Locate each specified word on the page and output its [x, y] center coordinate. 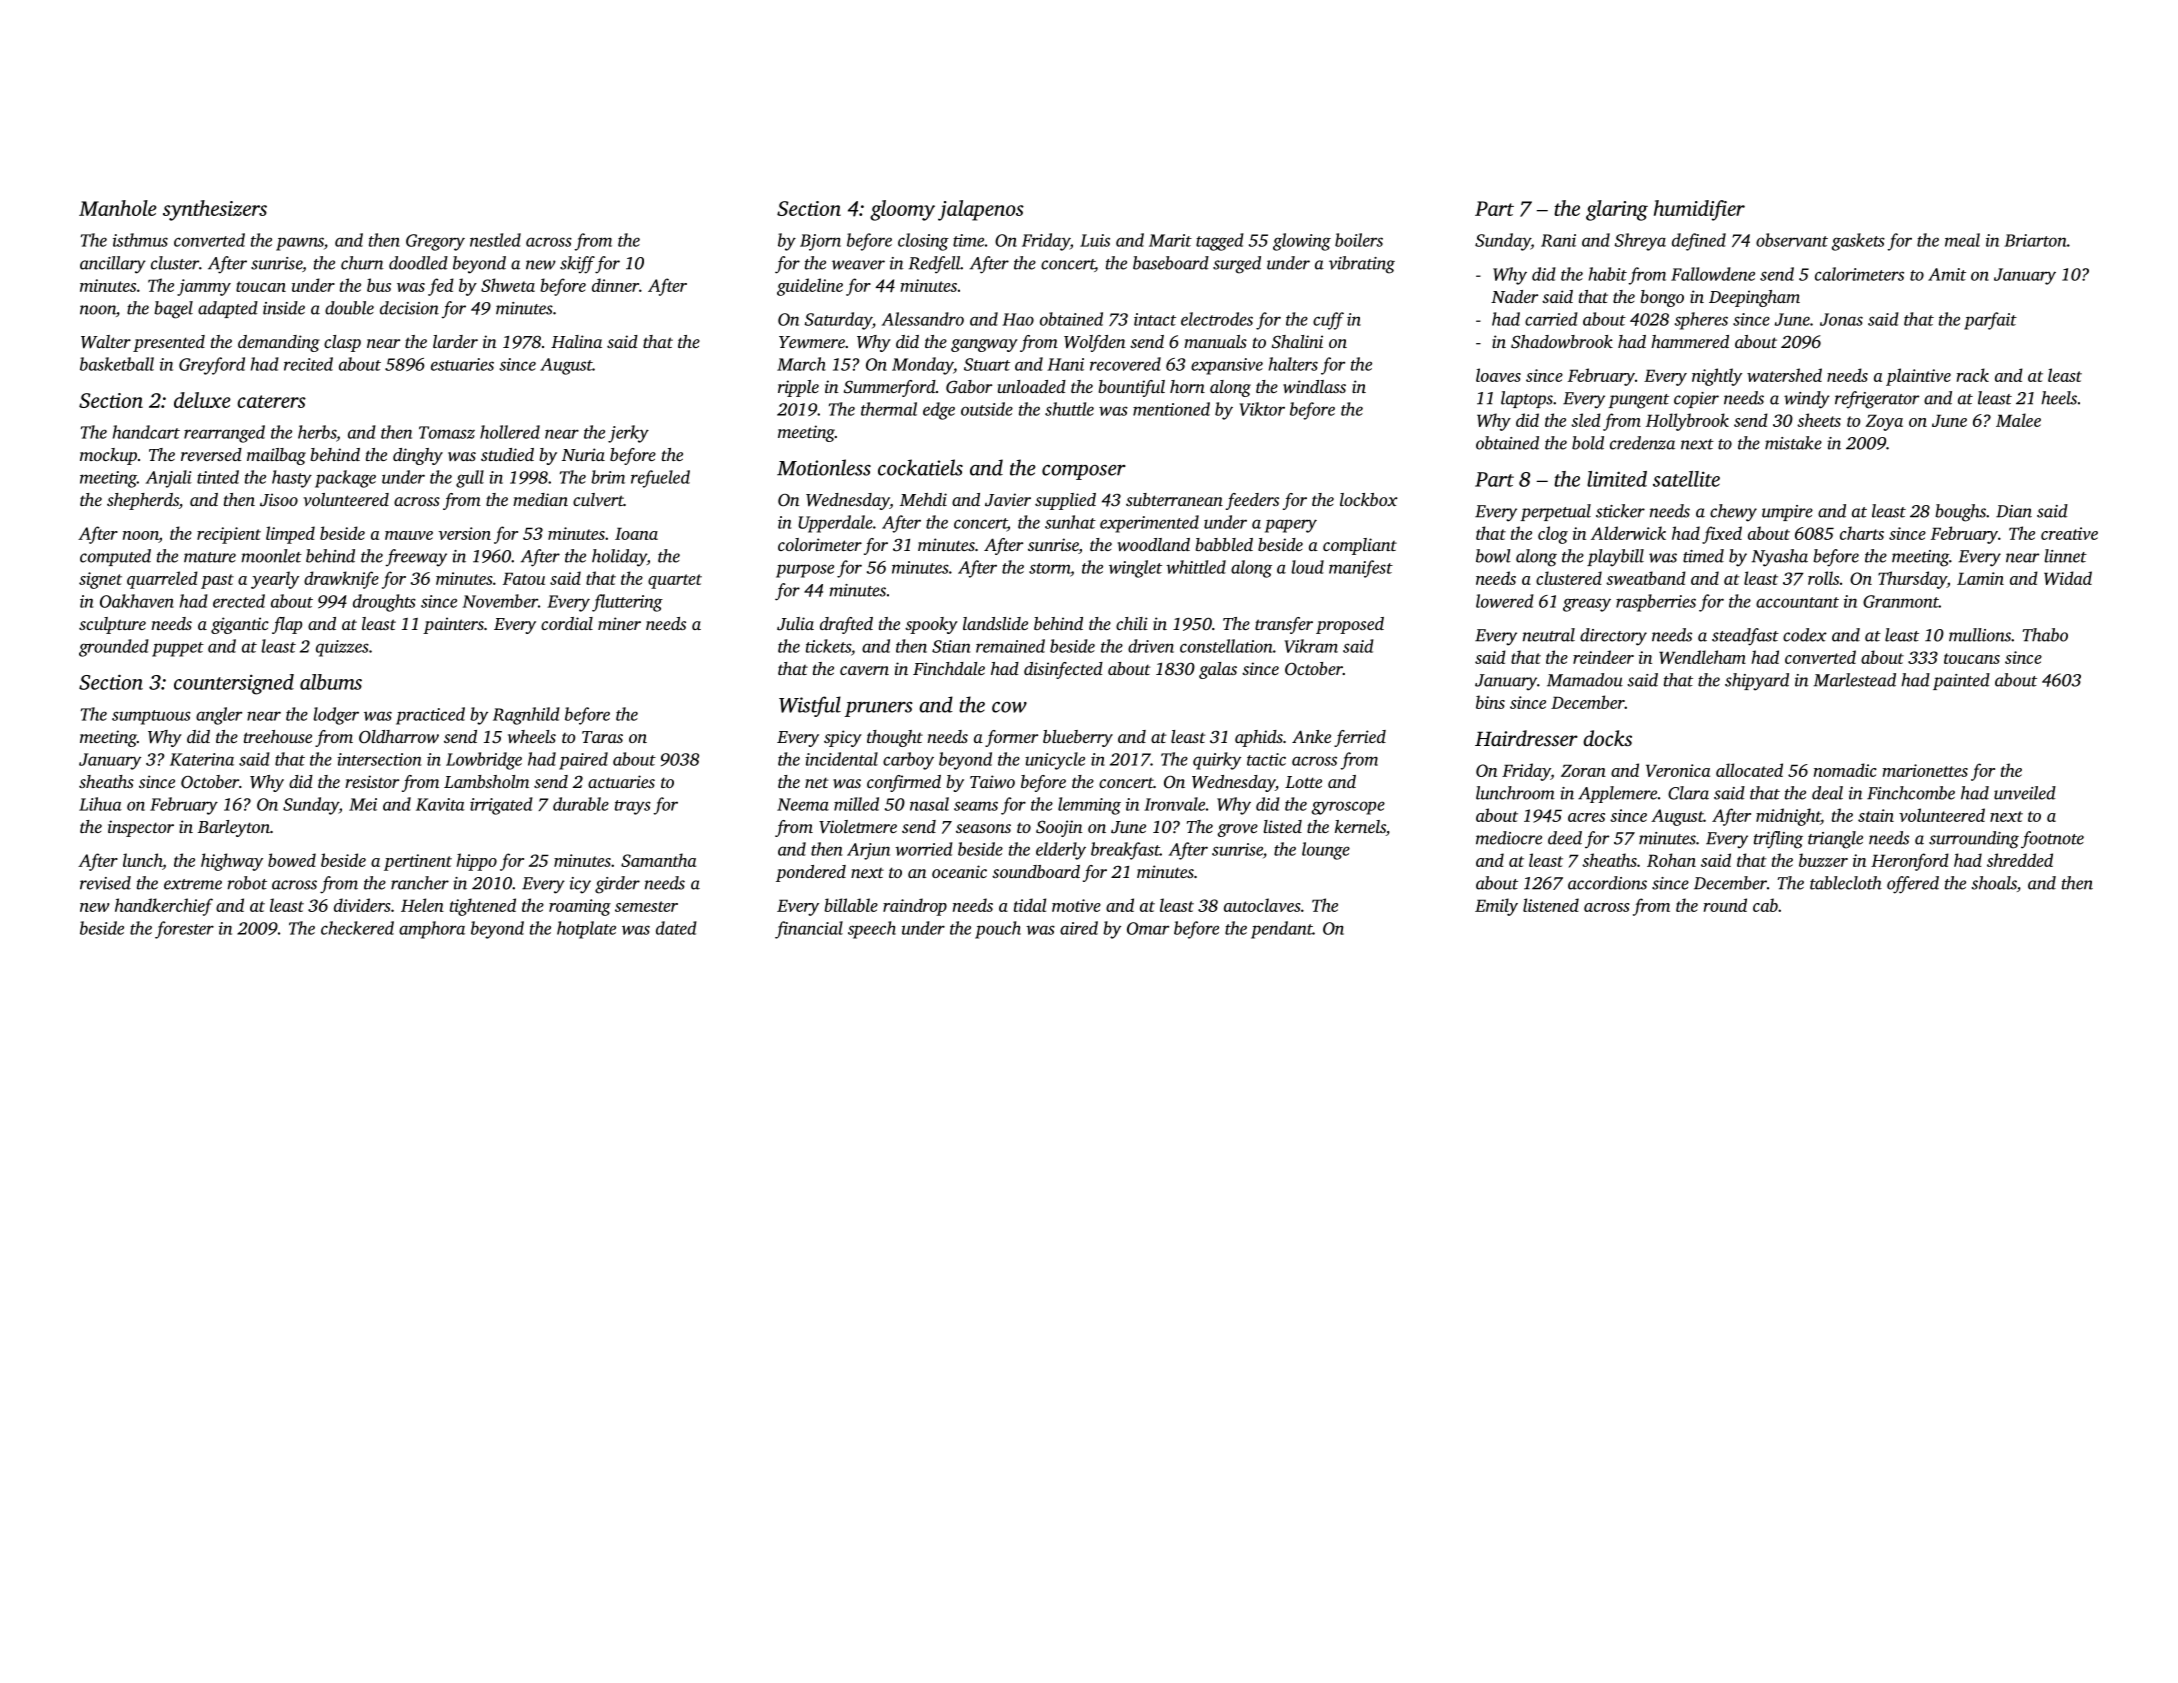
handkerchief [164, 907]
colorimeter [820, 544]
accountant [1797, 602]
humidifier [1699, 210]
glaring [1617, 210]
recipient [229, 535]
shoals [1994, 883]
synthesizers [215, 210]
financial [809, 930]
